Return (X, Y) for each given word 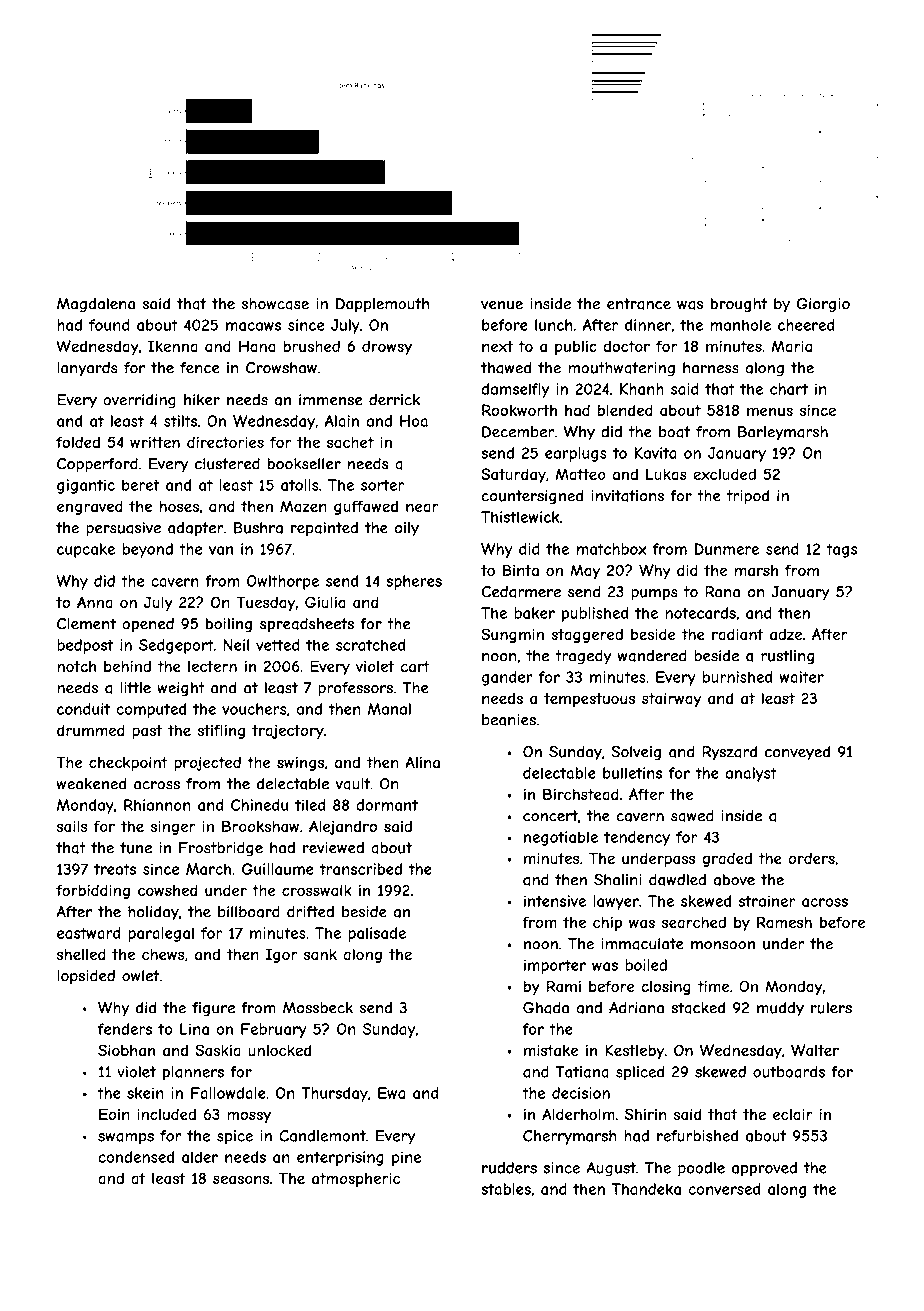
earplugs (576, 454)
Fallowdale (228, 1093)
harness (711, 368)
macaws (253, 326)
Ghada (546, 1008)
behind (127, 666)
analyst (751, 774)
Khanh (642, 389)
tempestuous (589, 700)
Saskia (218, 1050)
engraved (90, 507)
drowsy (387, 347)
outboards (789, 1072)
